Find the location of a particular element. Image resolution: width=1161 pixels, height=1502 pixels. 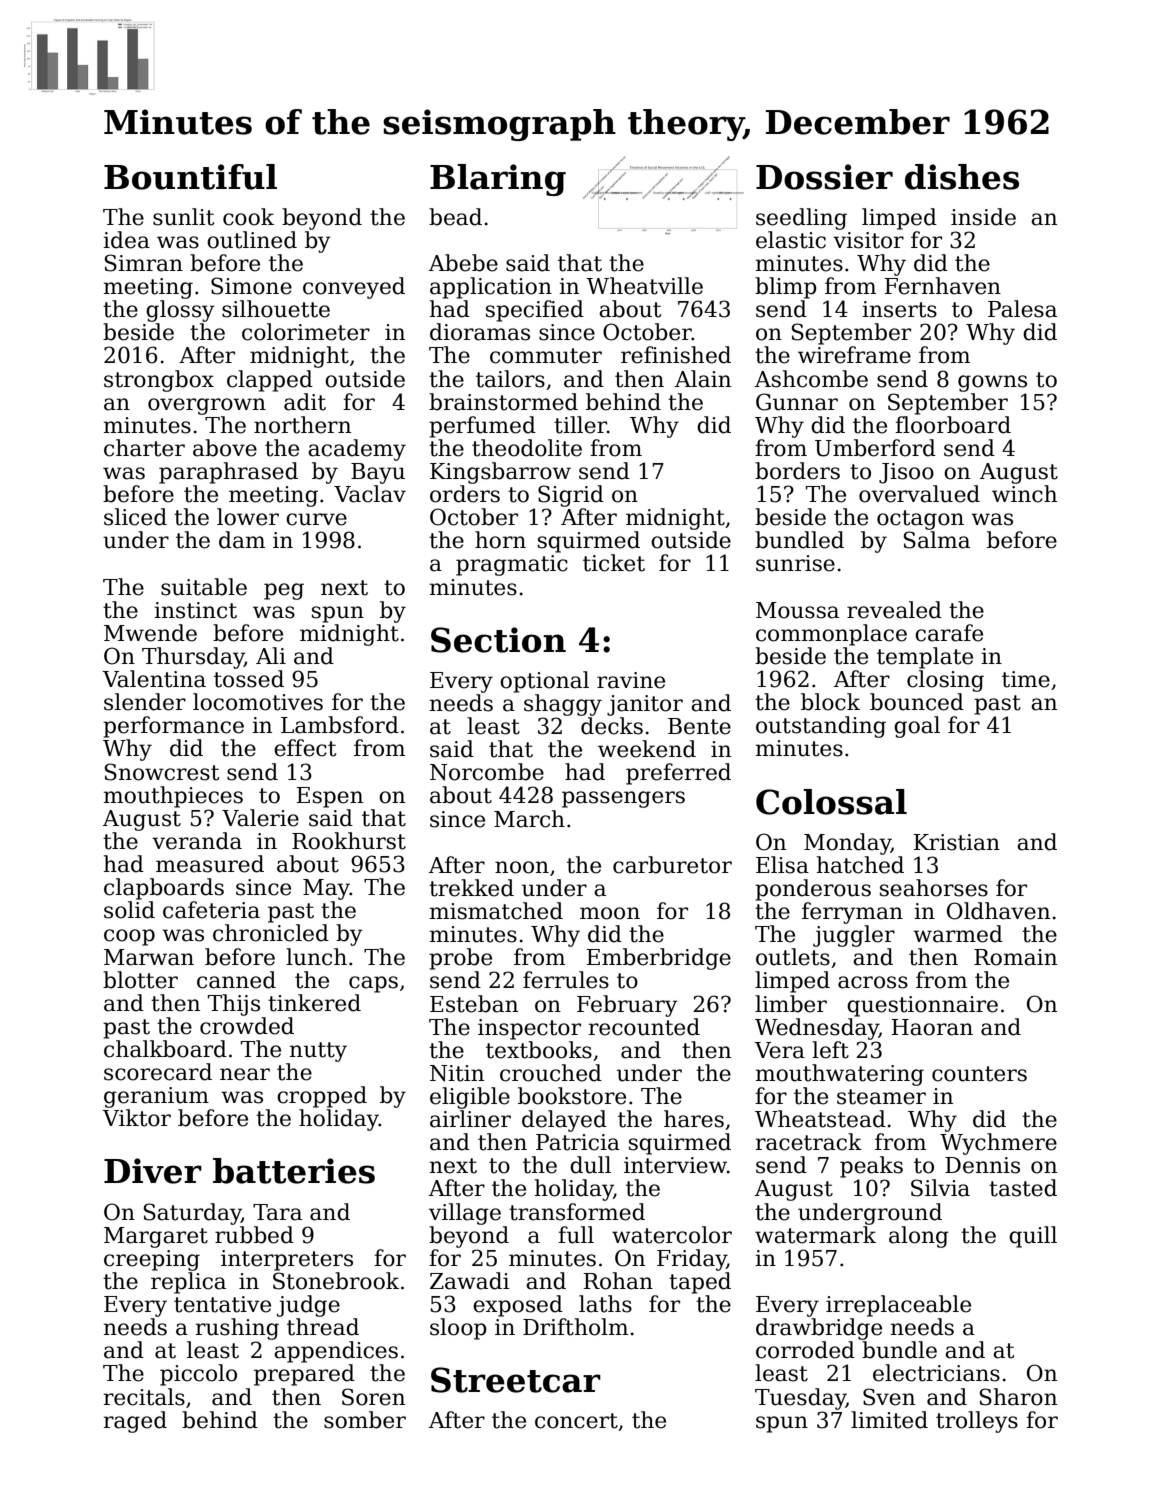

measured is located at coordinates (210, 864).
